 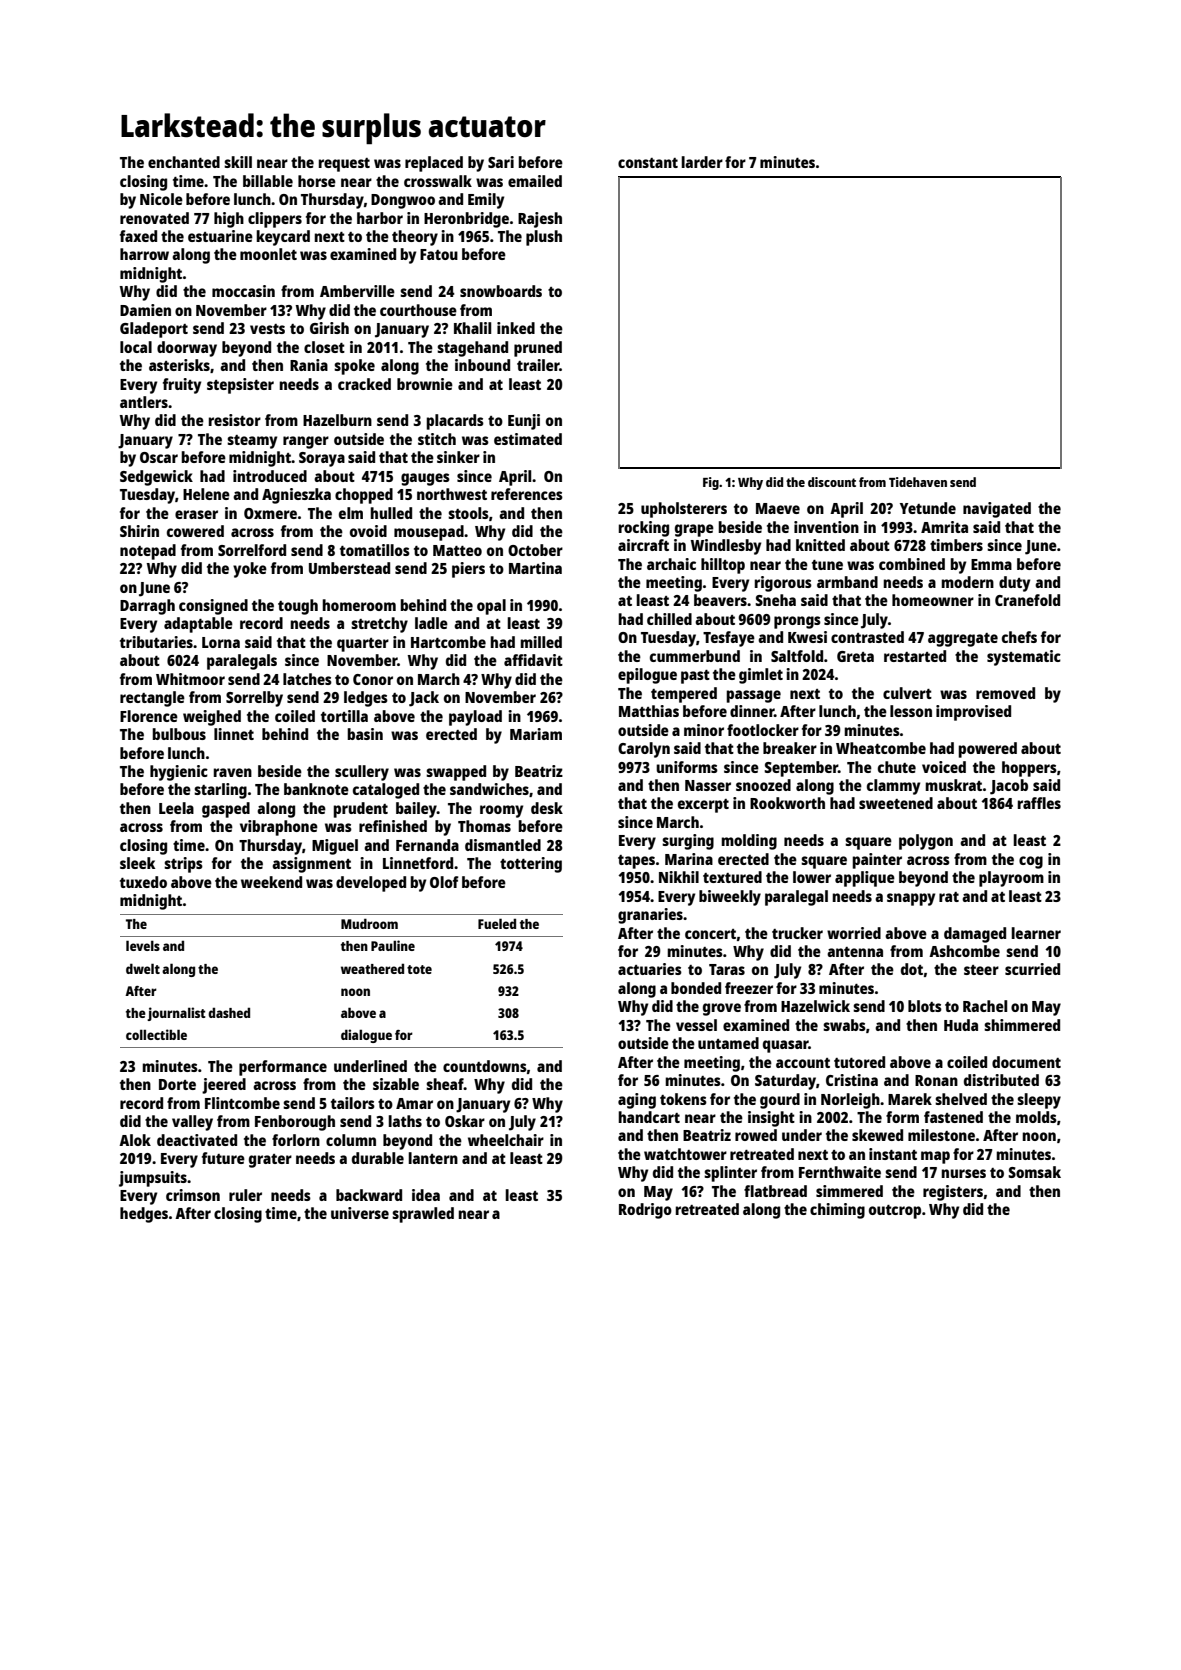 What do you see at coordinates (918, 482) in the screenshot?
I see `Tidehaven` at bounding box center [918, 482].
